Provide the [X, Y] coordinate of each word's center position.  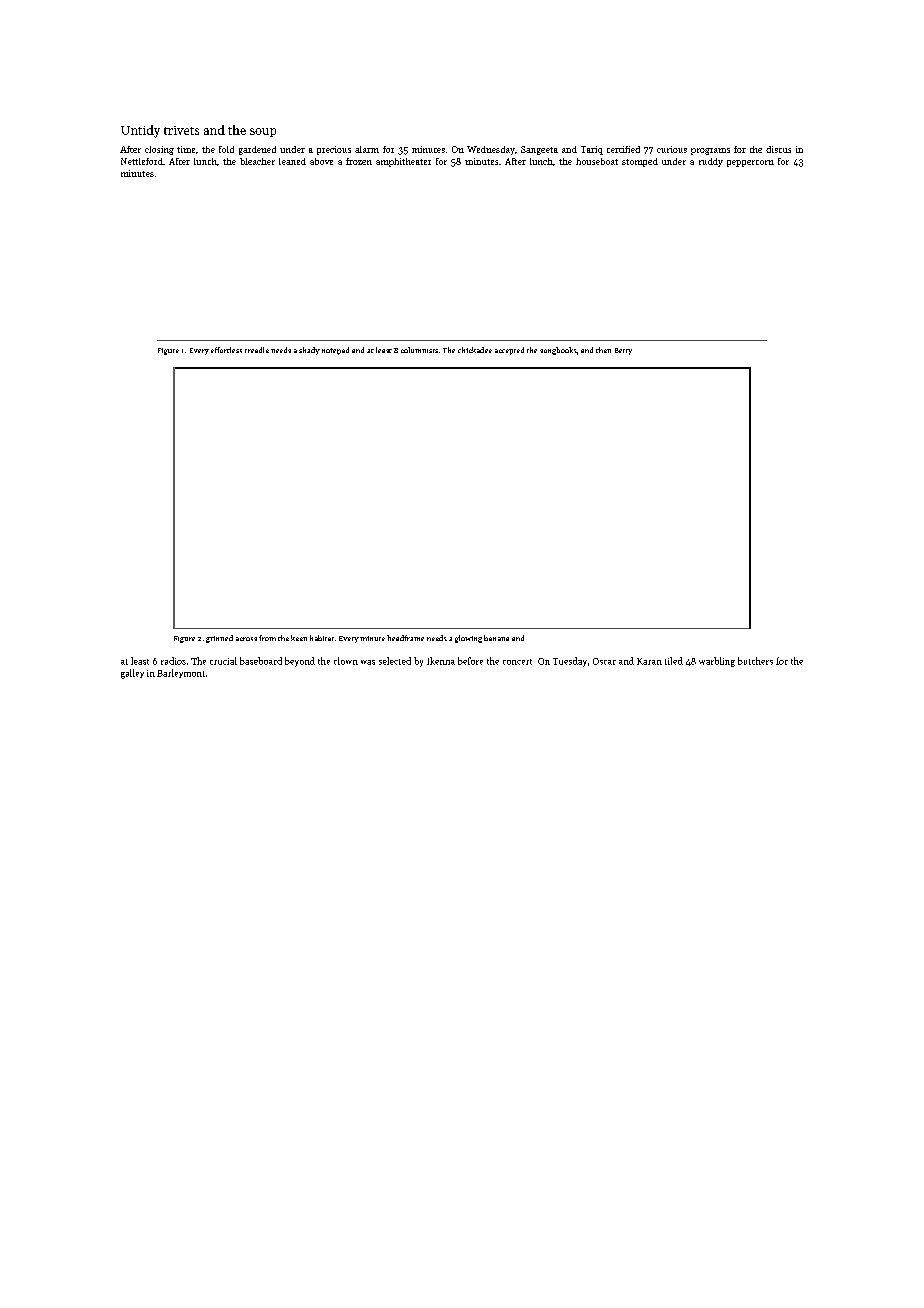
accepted [509, 351]
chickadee [475, 350]
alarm [367, 149]
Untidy [140, 131]
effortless [226, 350]
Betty [623, 351]
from [267, 638]
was [368, 662]
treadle [257, 350]
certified [623, 149]
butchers [755, 661]
